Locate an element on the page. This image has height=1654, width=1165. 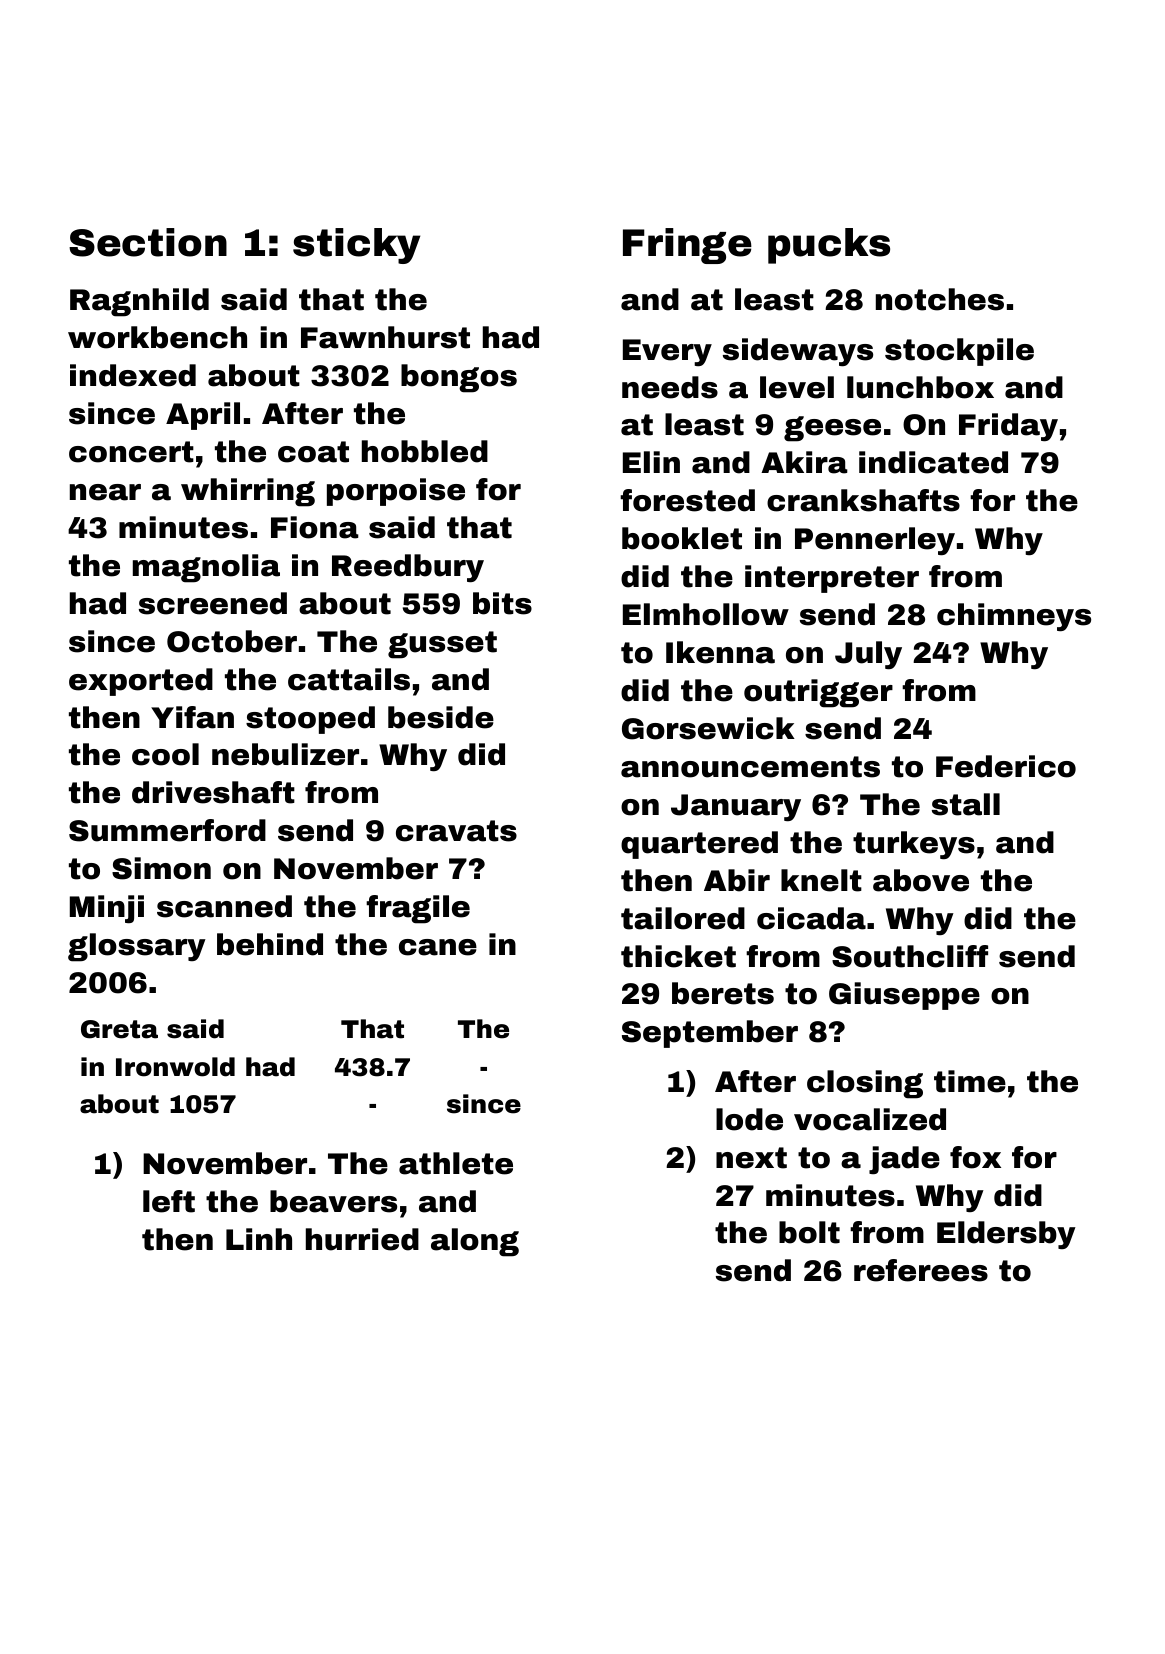
left is located at coordinates (169, 1201).
